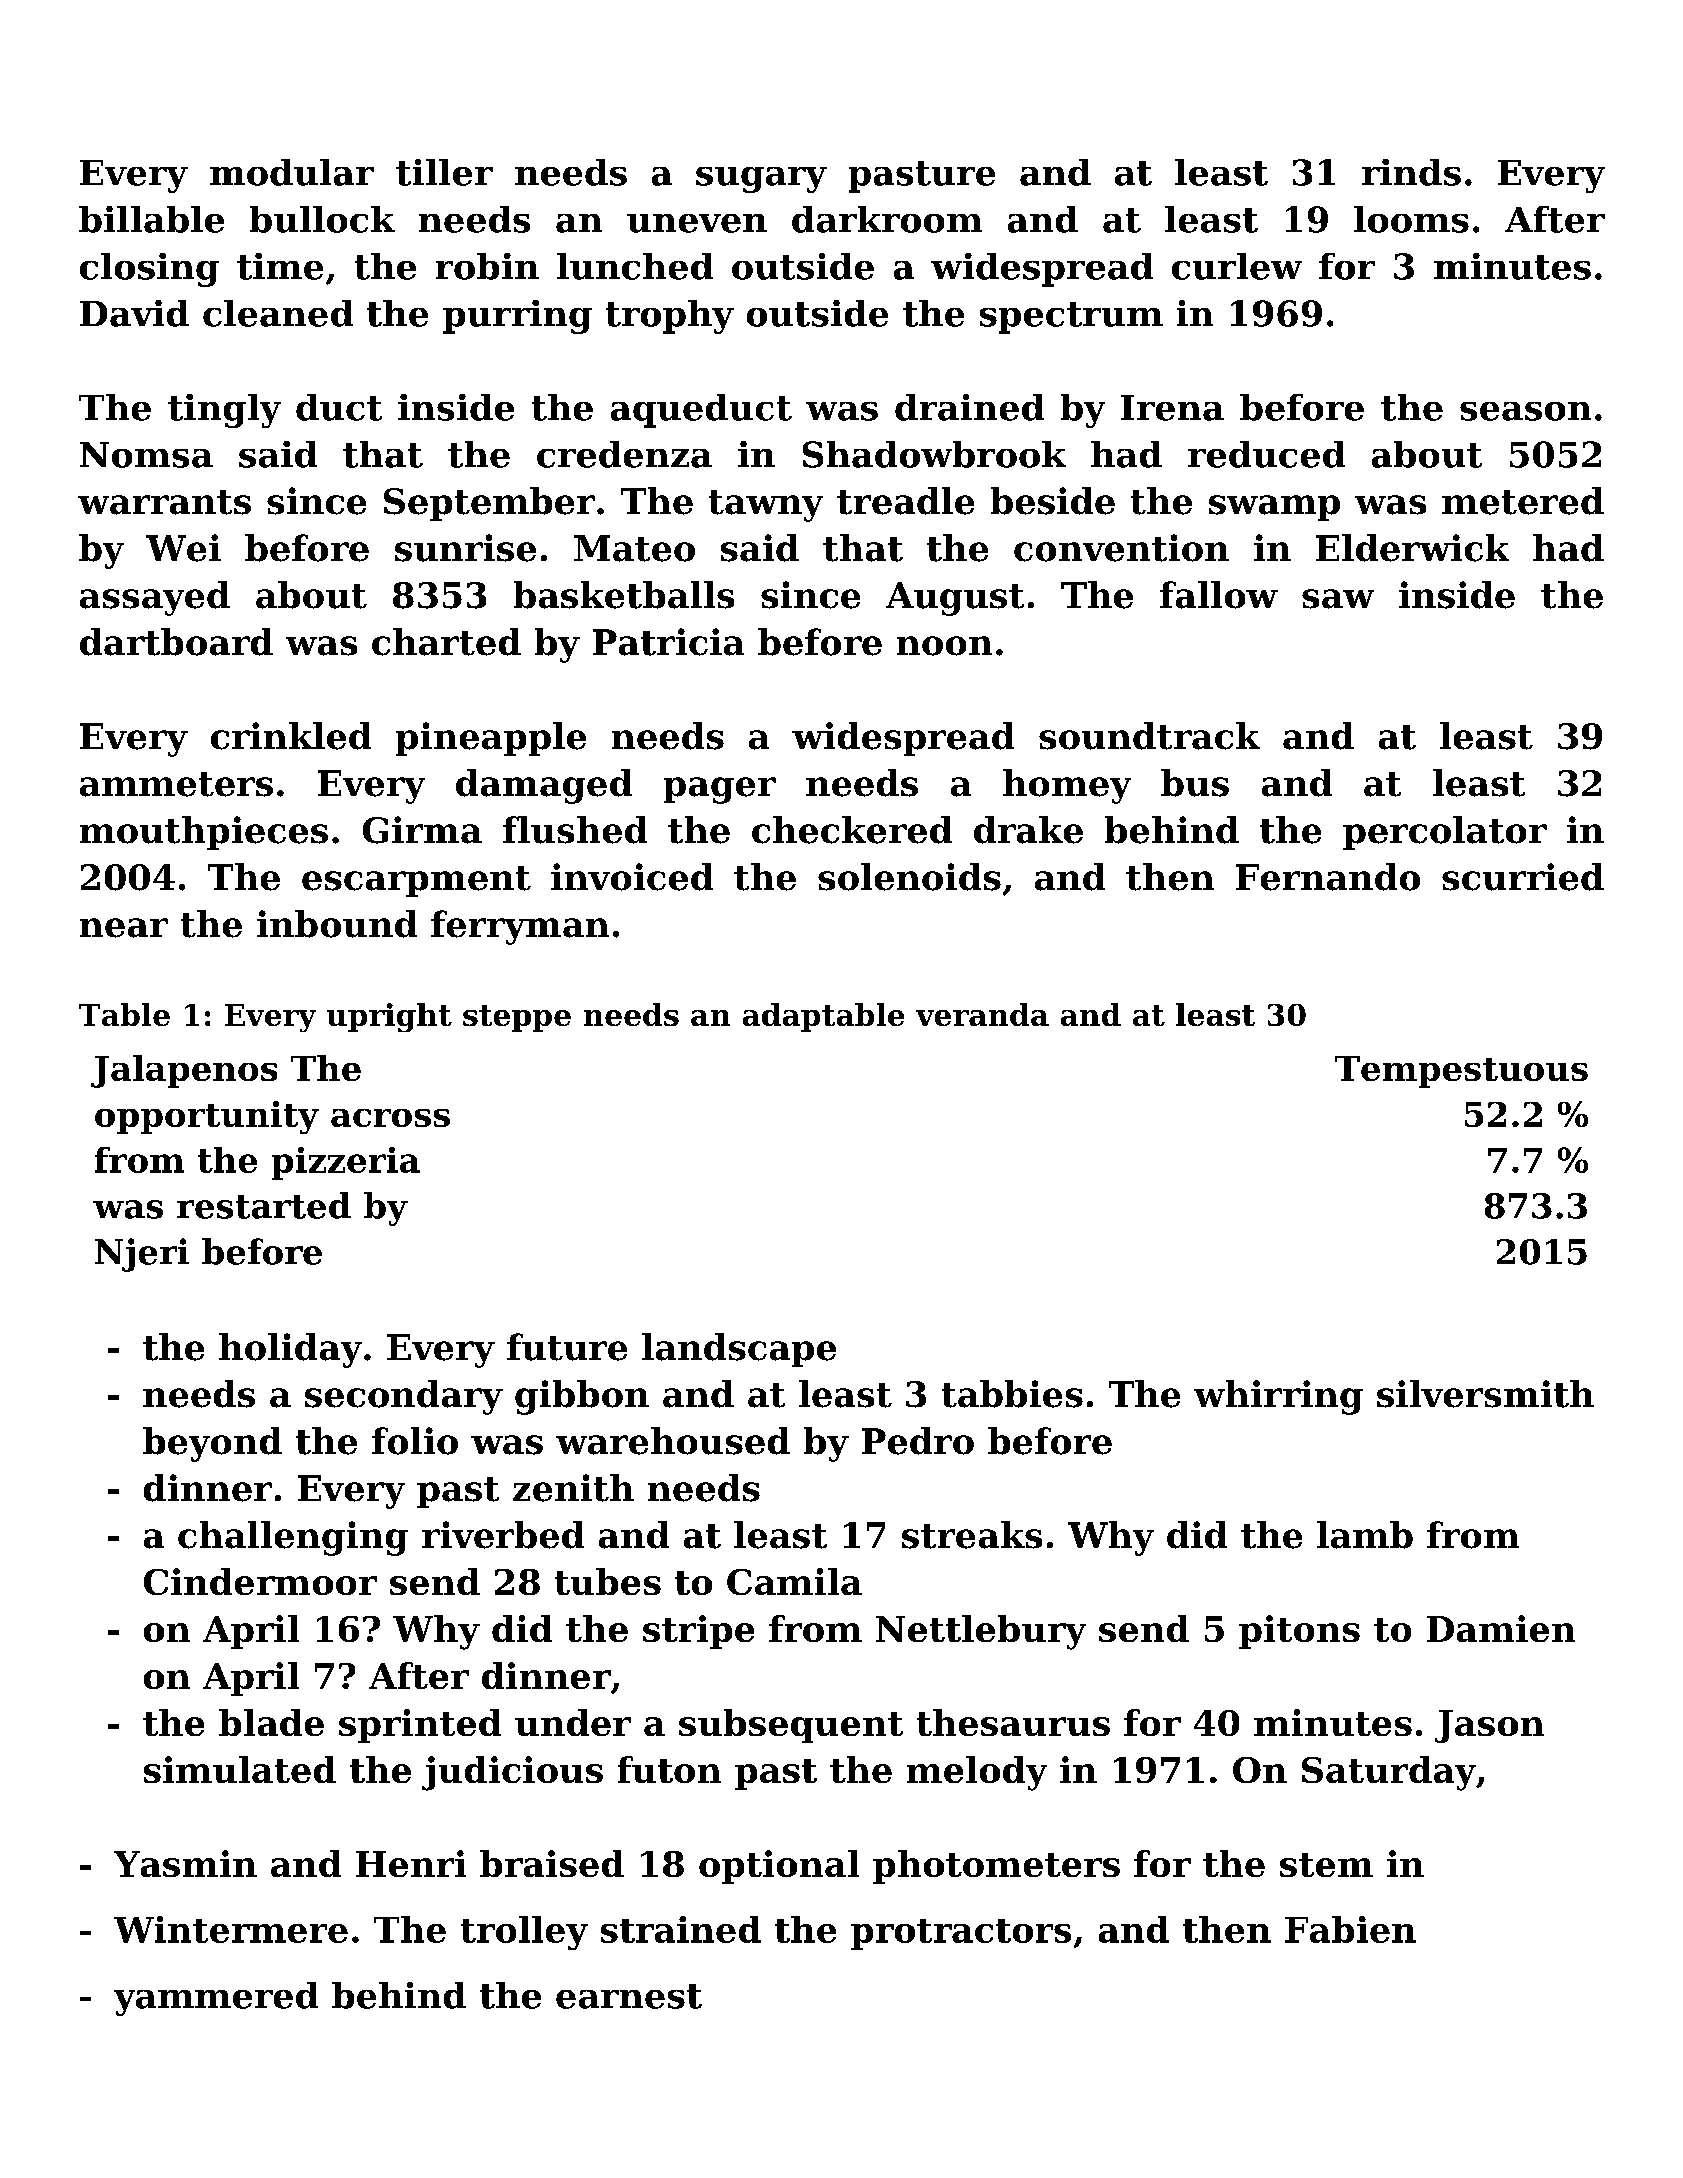 This screenshot has height=2178, width=1683. Describe the element at coordinates (216, 1999) in the screenshot. I see `yammered` at that location.
